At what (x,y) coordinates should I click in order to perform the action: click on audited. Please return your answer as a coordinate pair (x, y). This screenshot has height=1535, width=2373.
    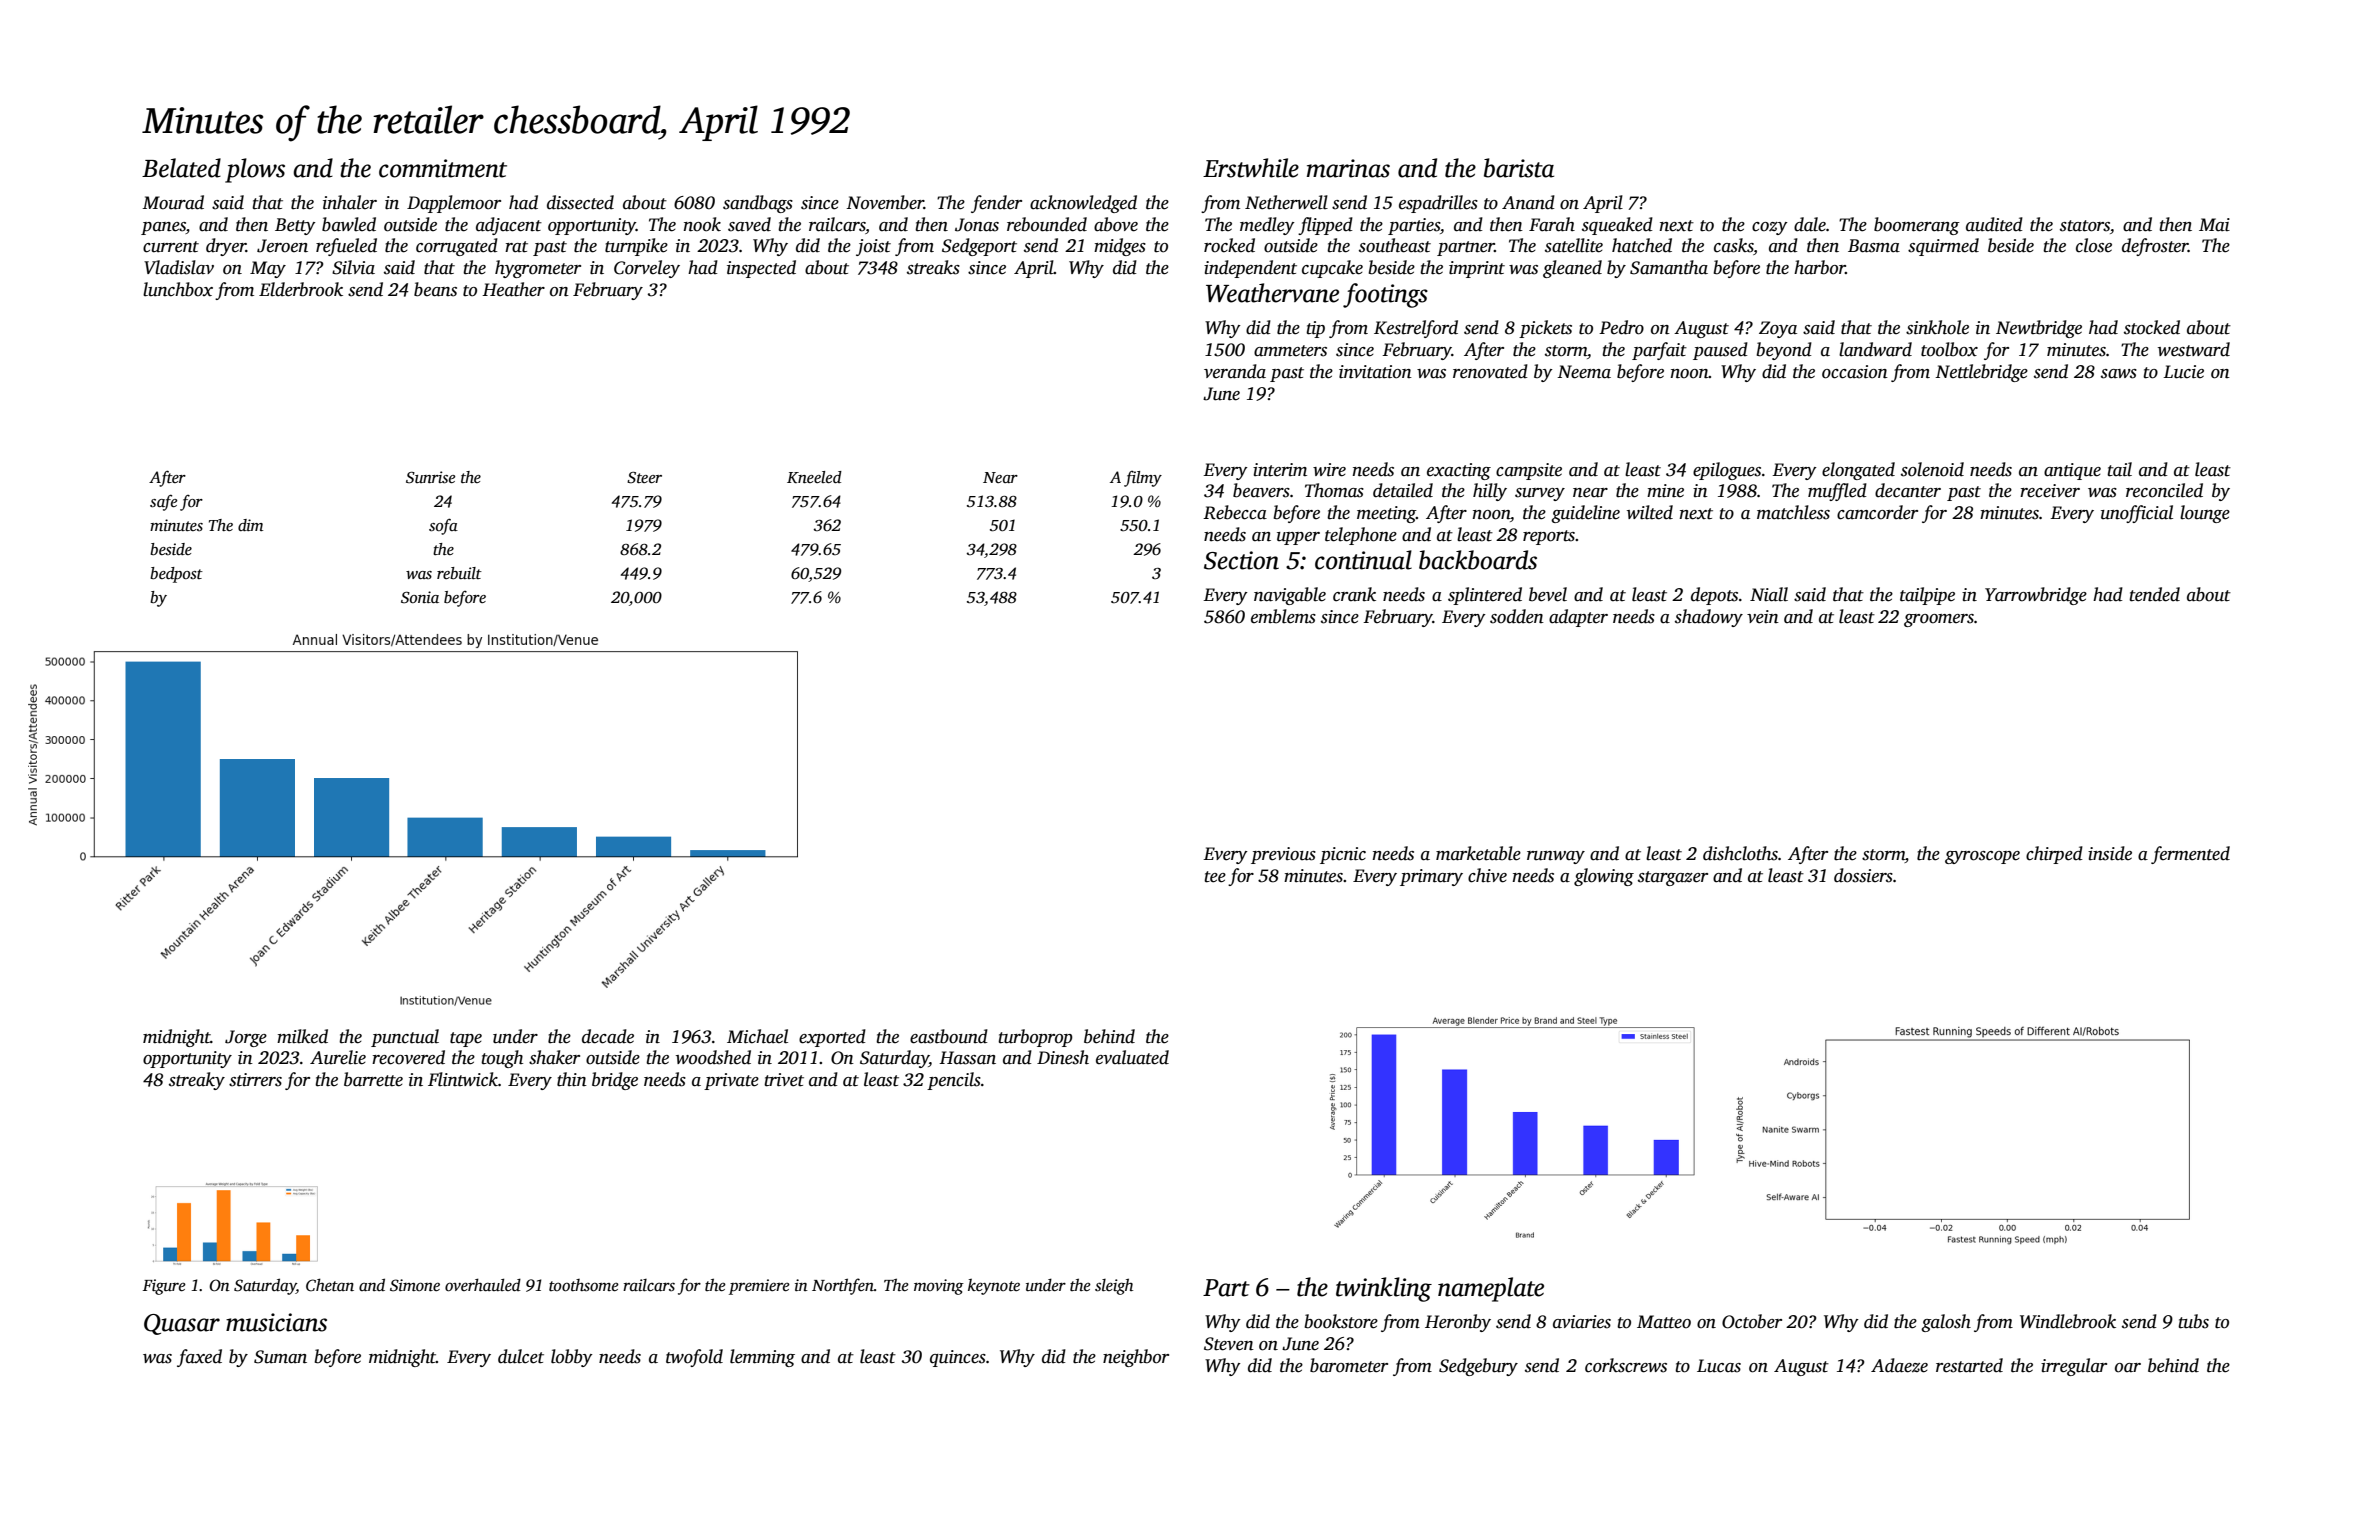
    Looking at the image, I should click on (1994, 224).
